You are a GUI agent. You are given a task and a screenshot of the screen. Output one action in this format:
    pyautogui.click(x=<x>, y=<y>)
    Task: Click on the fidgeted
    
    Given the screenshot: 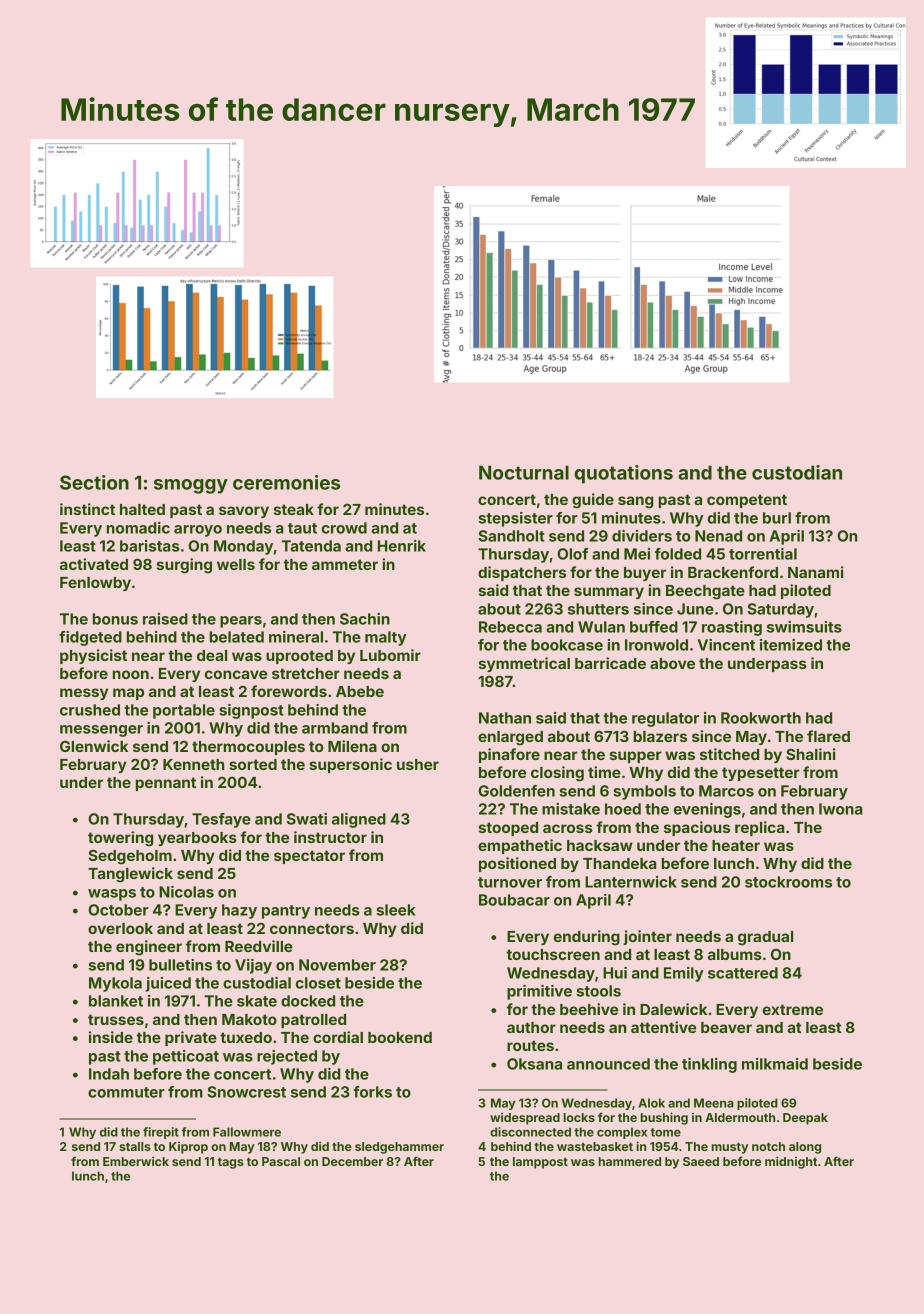 What is the action you would take?
    pyautogui.click(x=90, y=638)
